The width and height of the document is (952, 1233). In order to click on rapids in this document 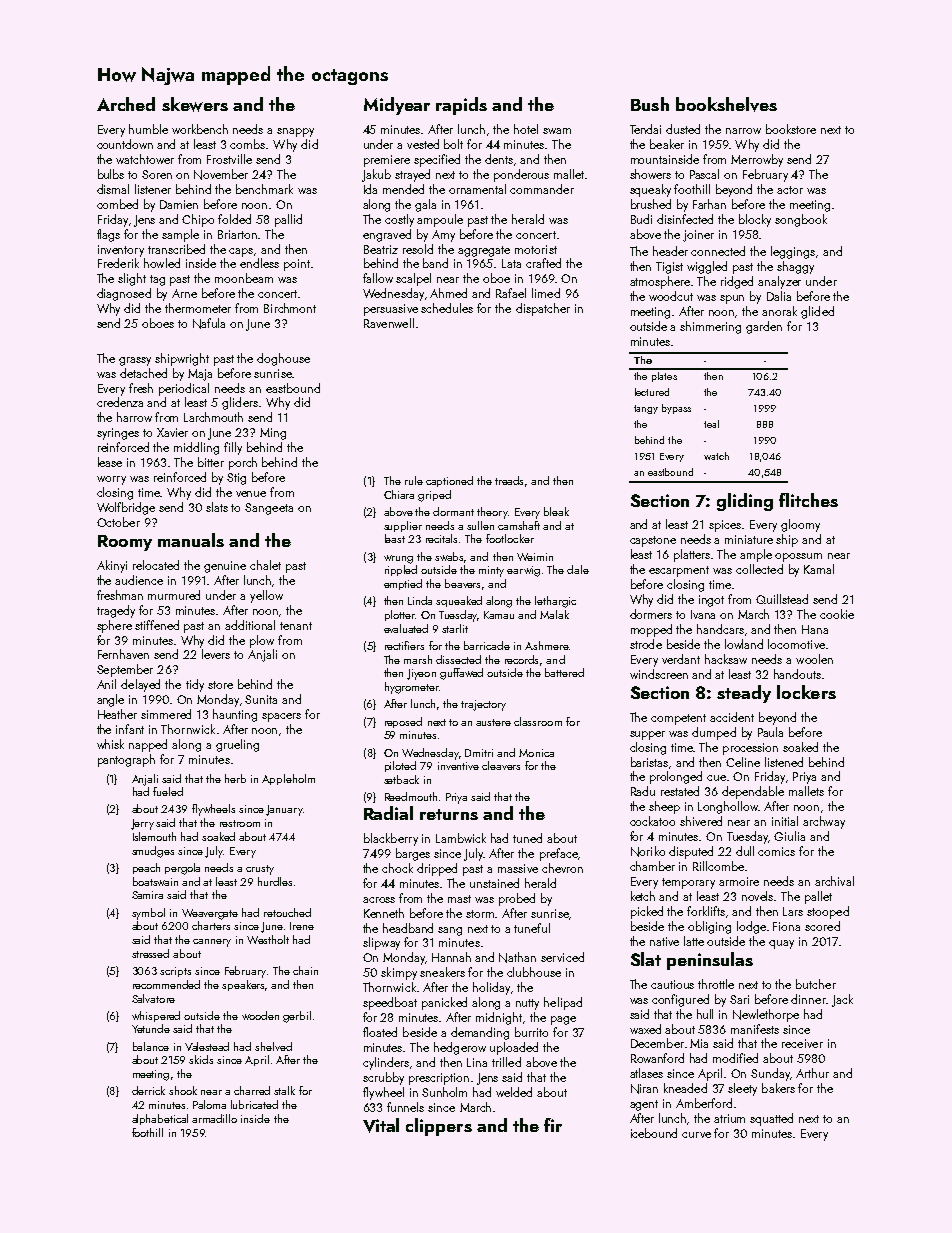, I will do `click(461, 106)`.
